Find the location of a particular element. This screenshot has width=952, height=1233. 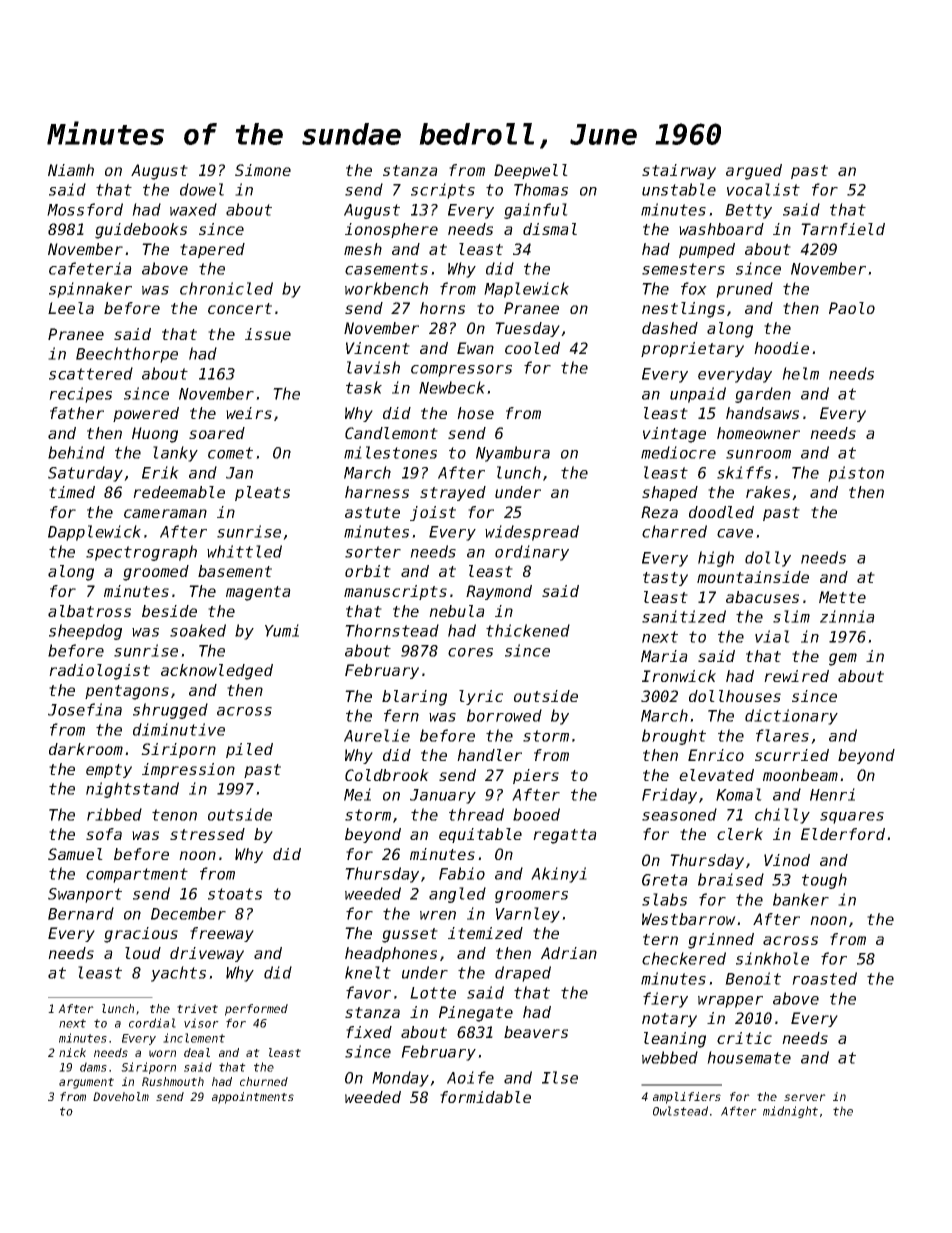

casements is located at coordinates (386, 269).
